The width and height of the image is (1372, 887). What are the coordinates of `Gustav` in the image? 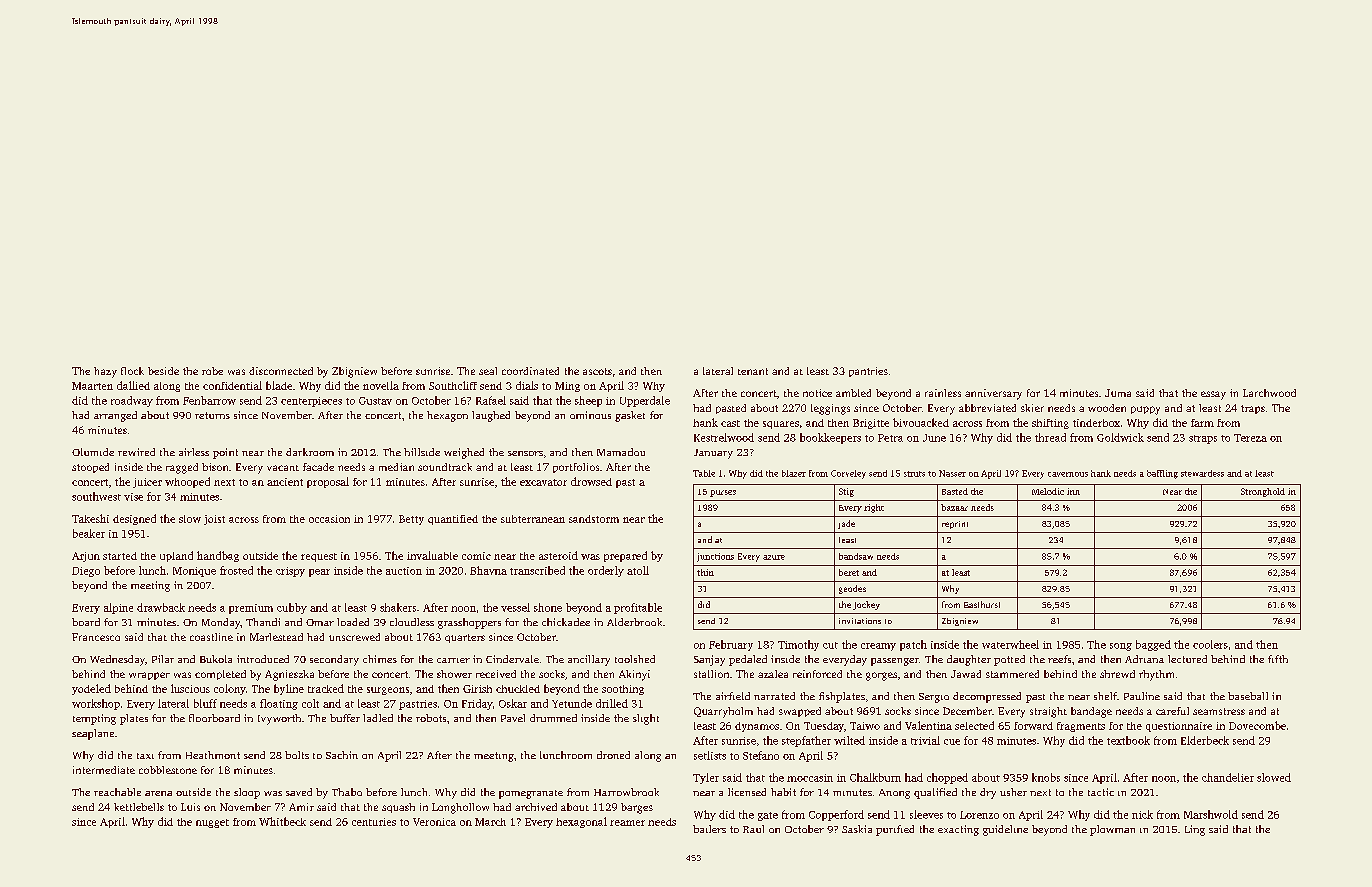 It's located at (375, 401).
